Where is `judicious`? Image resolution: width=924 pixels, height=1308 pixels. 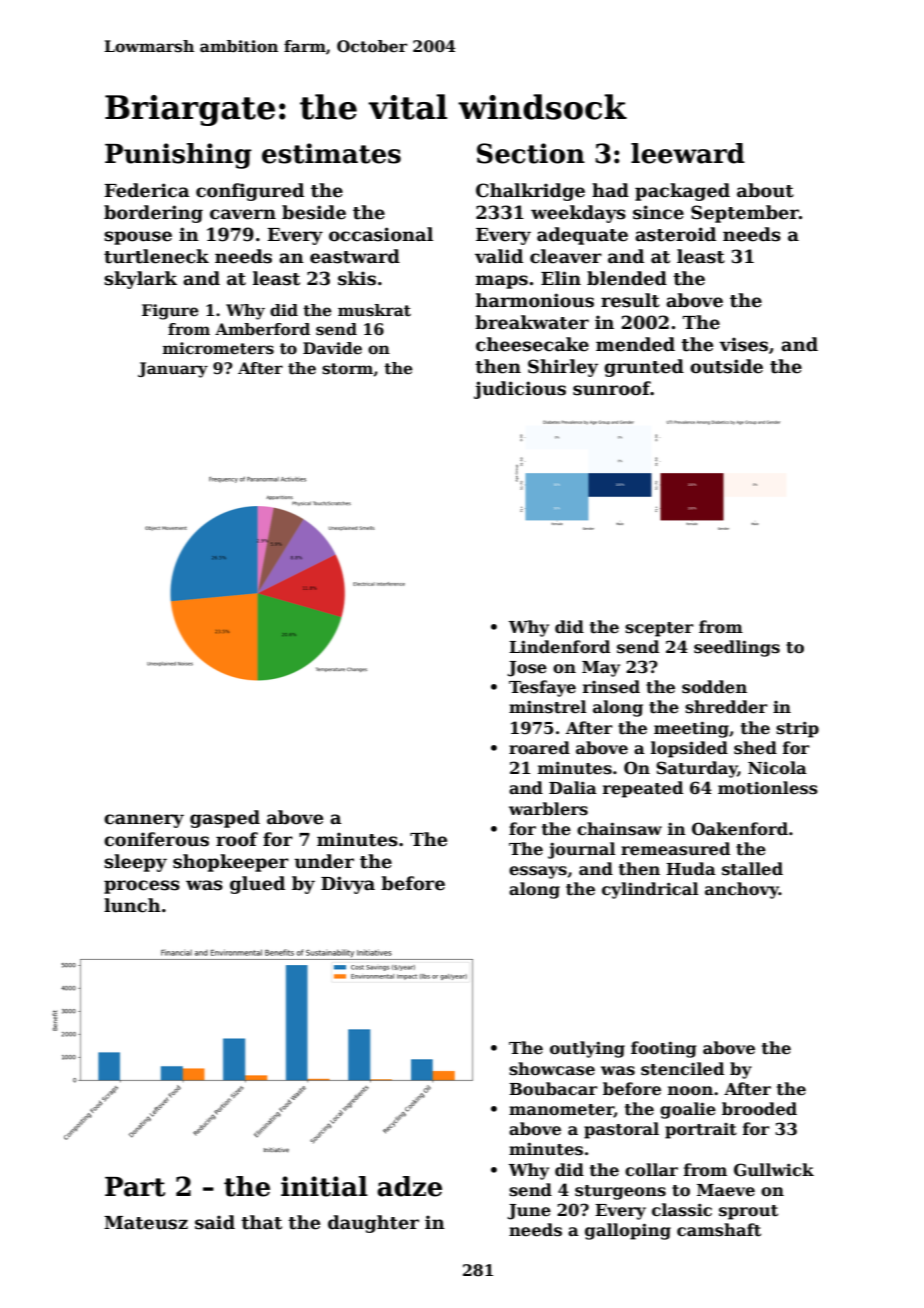 judicious is located at coordinates (520, 390).
